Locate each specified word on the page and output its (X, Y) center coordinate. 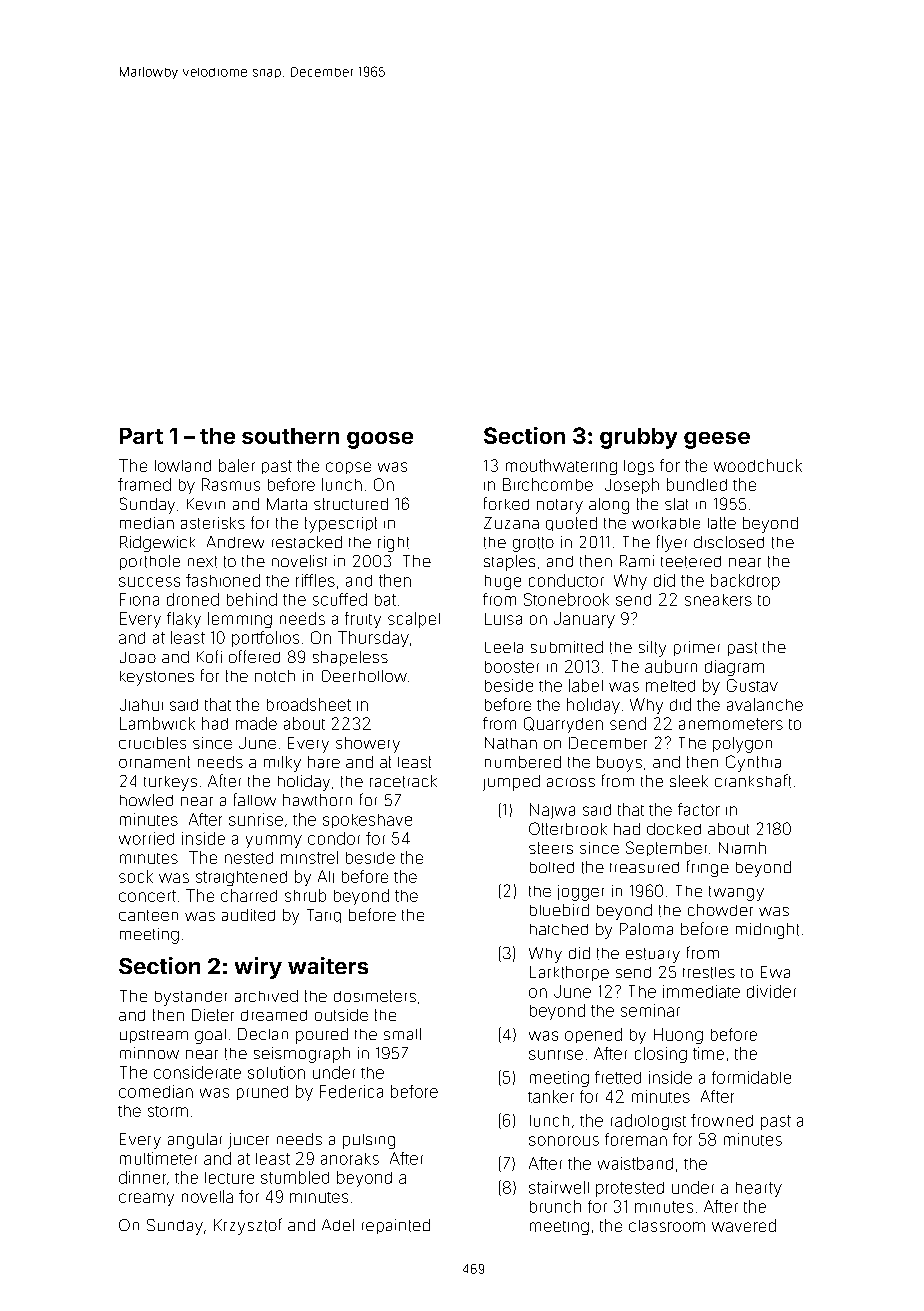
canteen (148, 915)
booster (512, 667)
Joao (138, 657)
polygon (742, 745)
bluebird (559, 910)
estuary (653, 955)
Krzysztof (248, 1226)
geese (717, 440)
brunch (555, 1206)
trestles (709, 973)
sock (136, 876)
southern (290, 436)
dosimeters (375, 996)
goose (380, 440)
